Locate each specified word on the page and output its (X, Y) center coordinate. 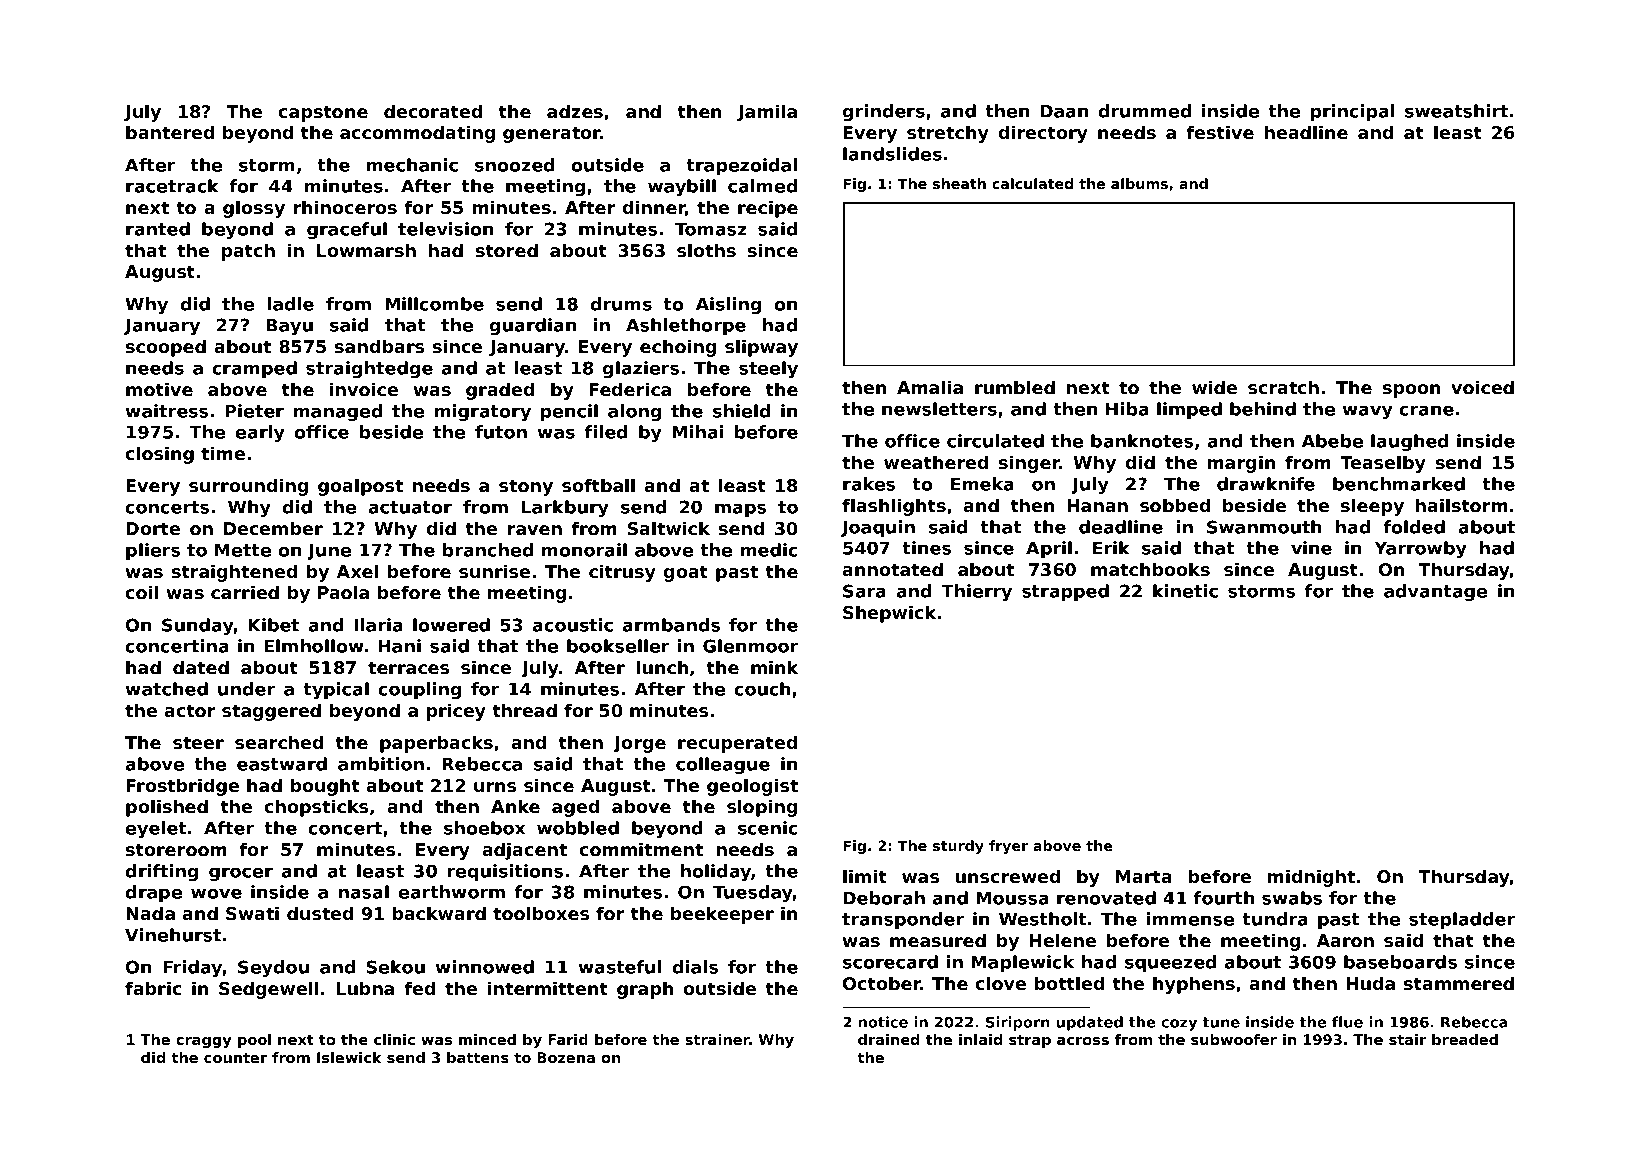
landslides (892, 154)
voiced (1482, 387)
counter (235, 1058)
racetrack (172, 186)
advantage (1435, 593)
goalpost (360, 487)
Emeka (982, 484)
